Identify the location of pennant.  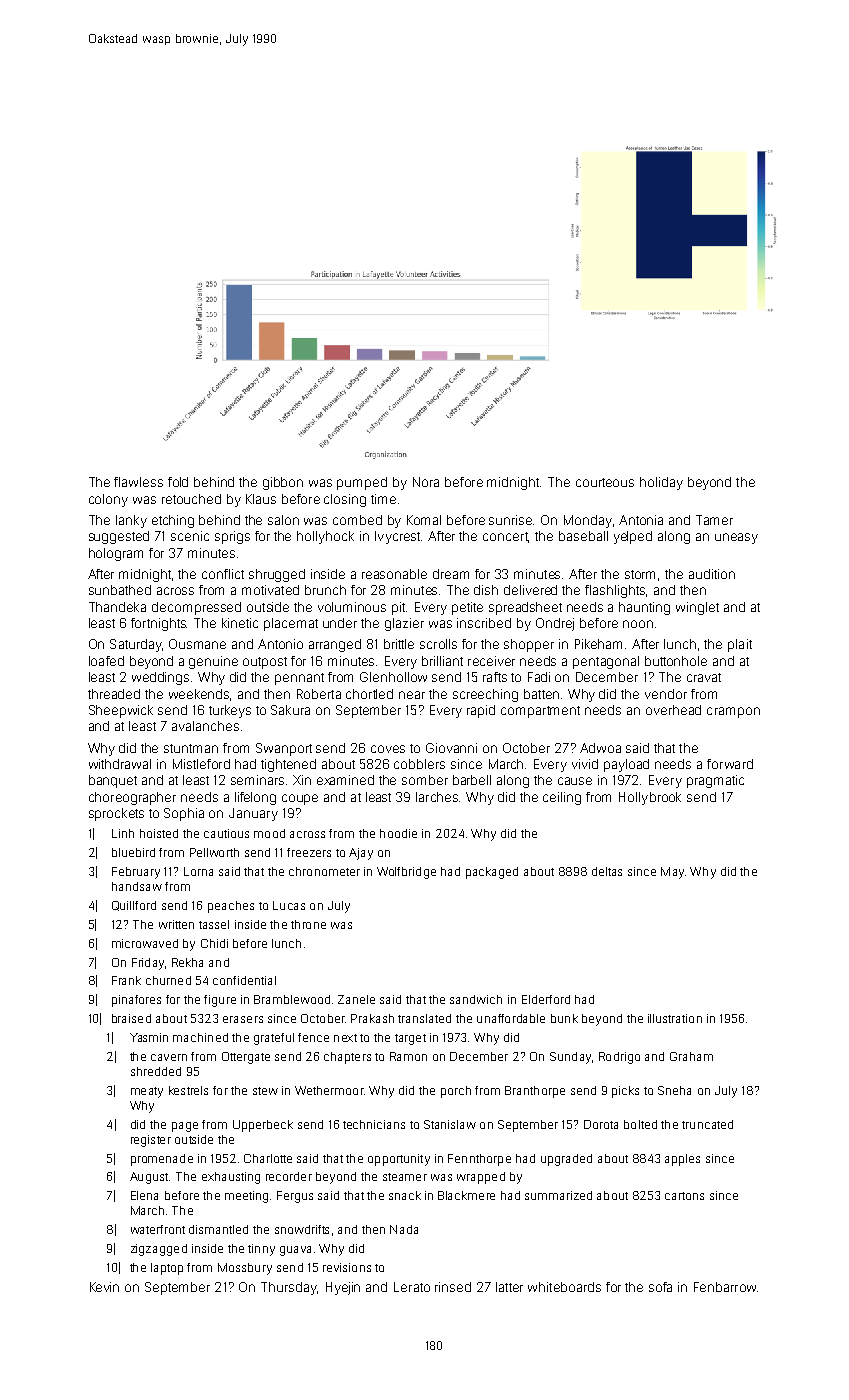
(299, 679).
